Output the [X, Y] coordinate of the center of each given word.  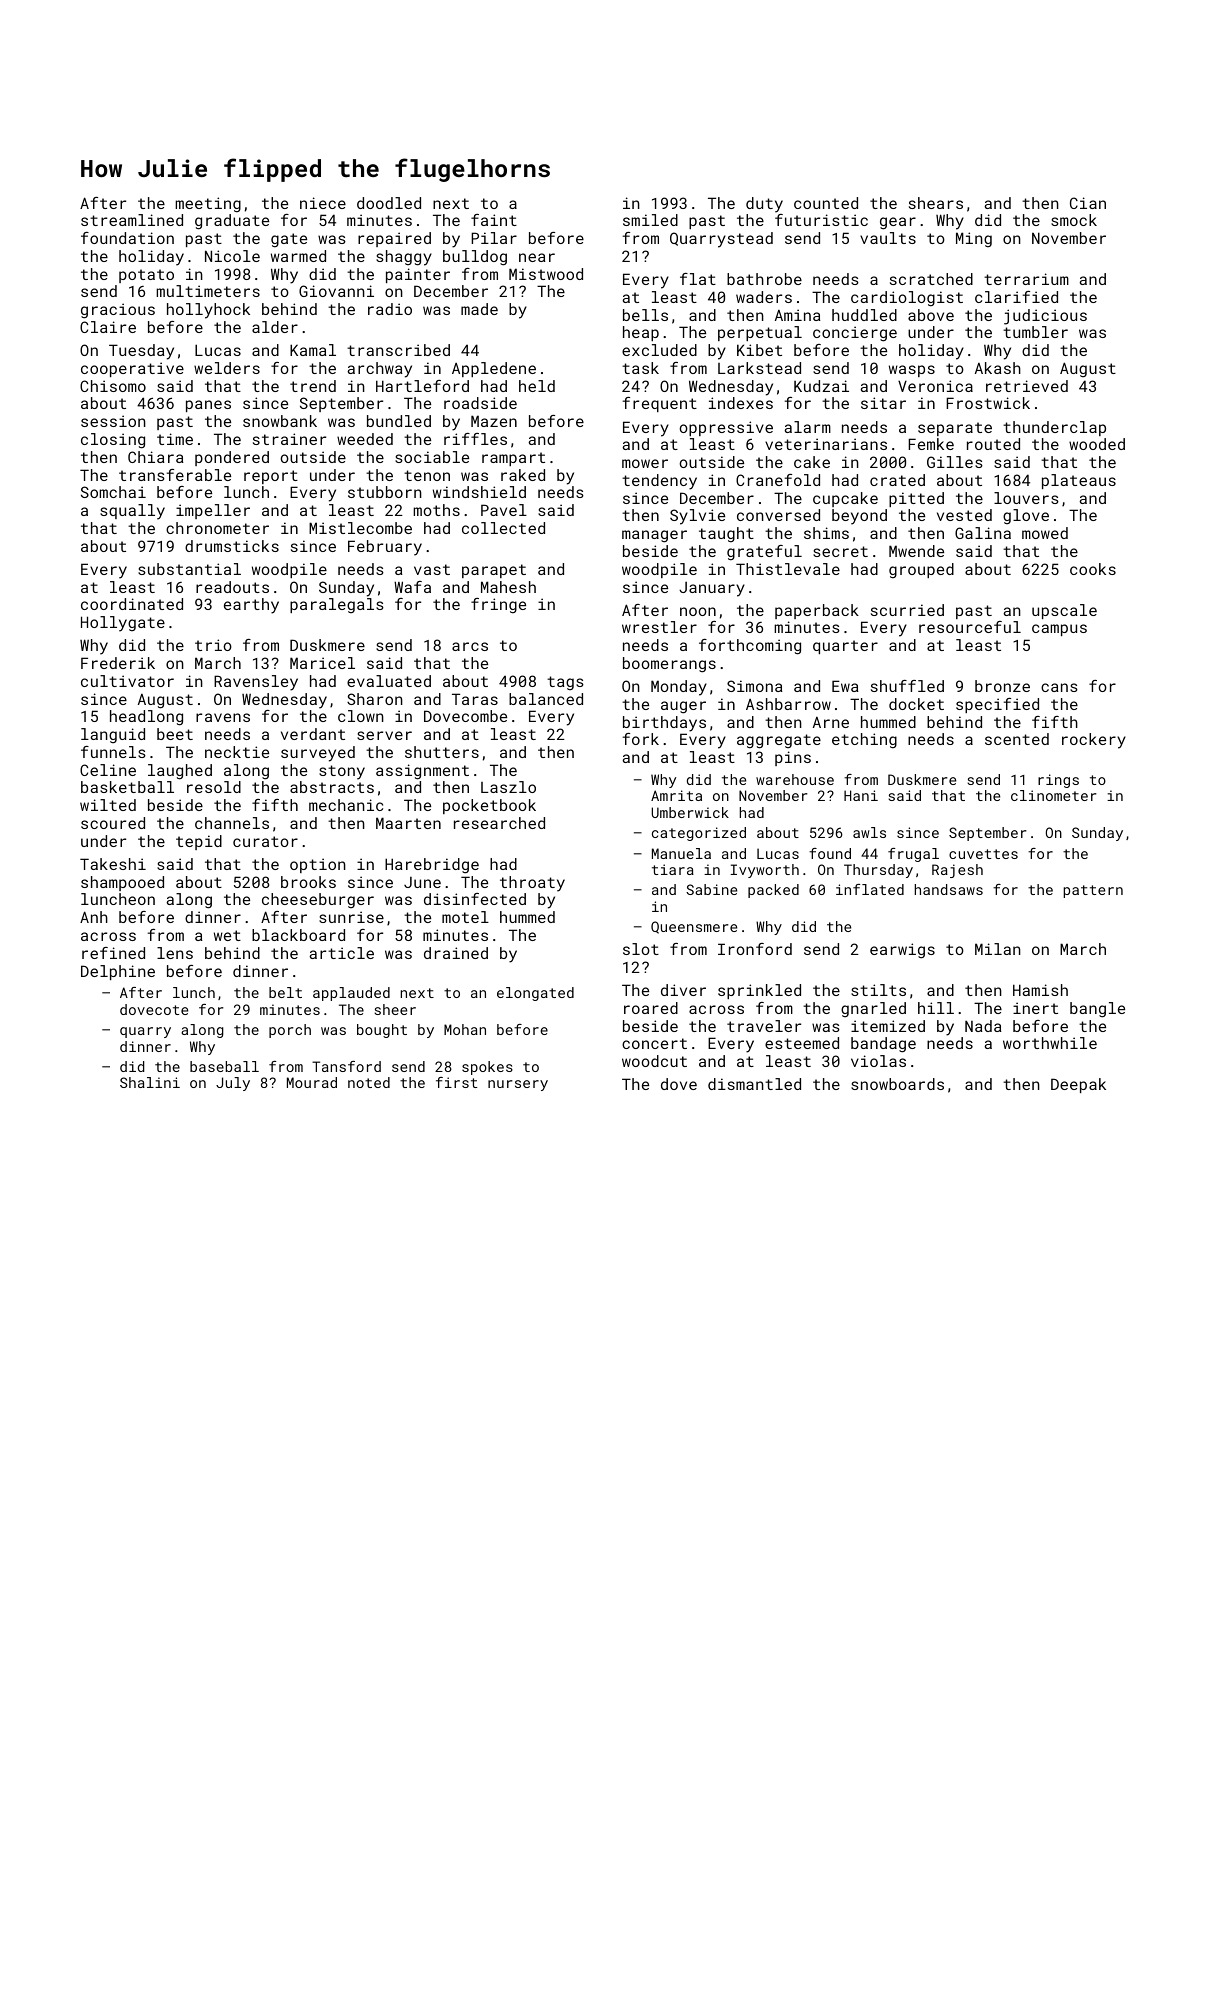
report [271, 477]
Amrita [676, 795]
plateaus [1079, 481]
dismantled [754, 1084]
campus [1059, 630]
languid [113, 735]
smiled [650, 220]
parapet [494, 571]
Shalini [150, 1082]
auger [683, 707]
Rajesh [957, 871]
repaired [394, 239]
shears [936, 203]
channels [232, 823]
